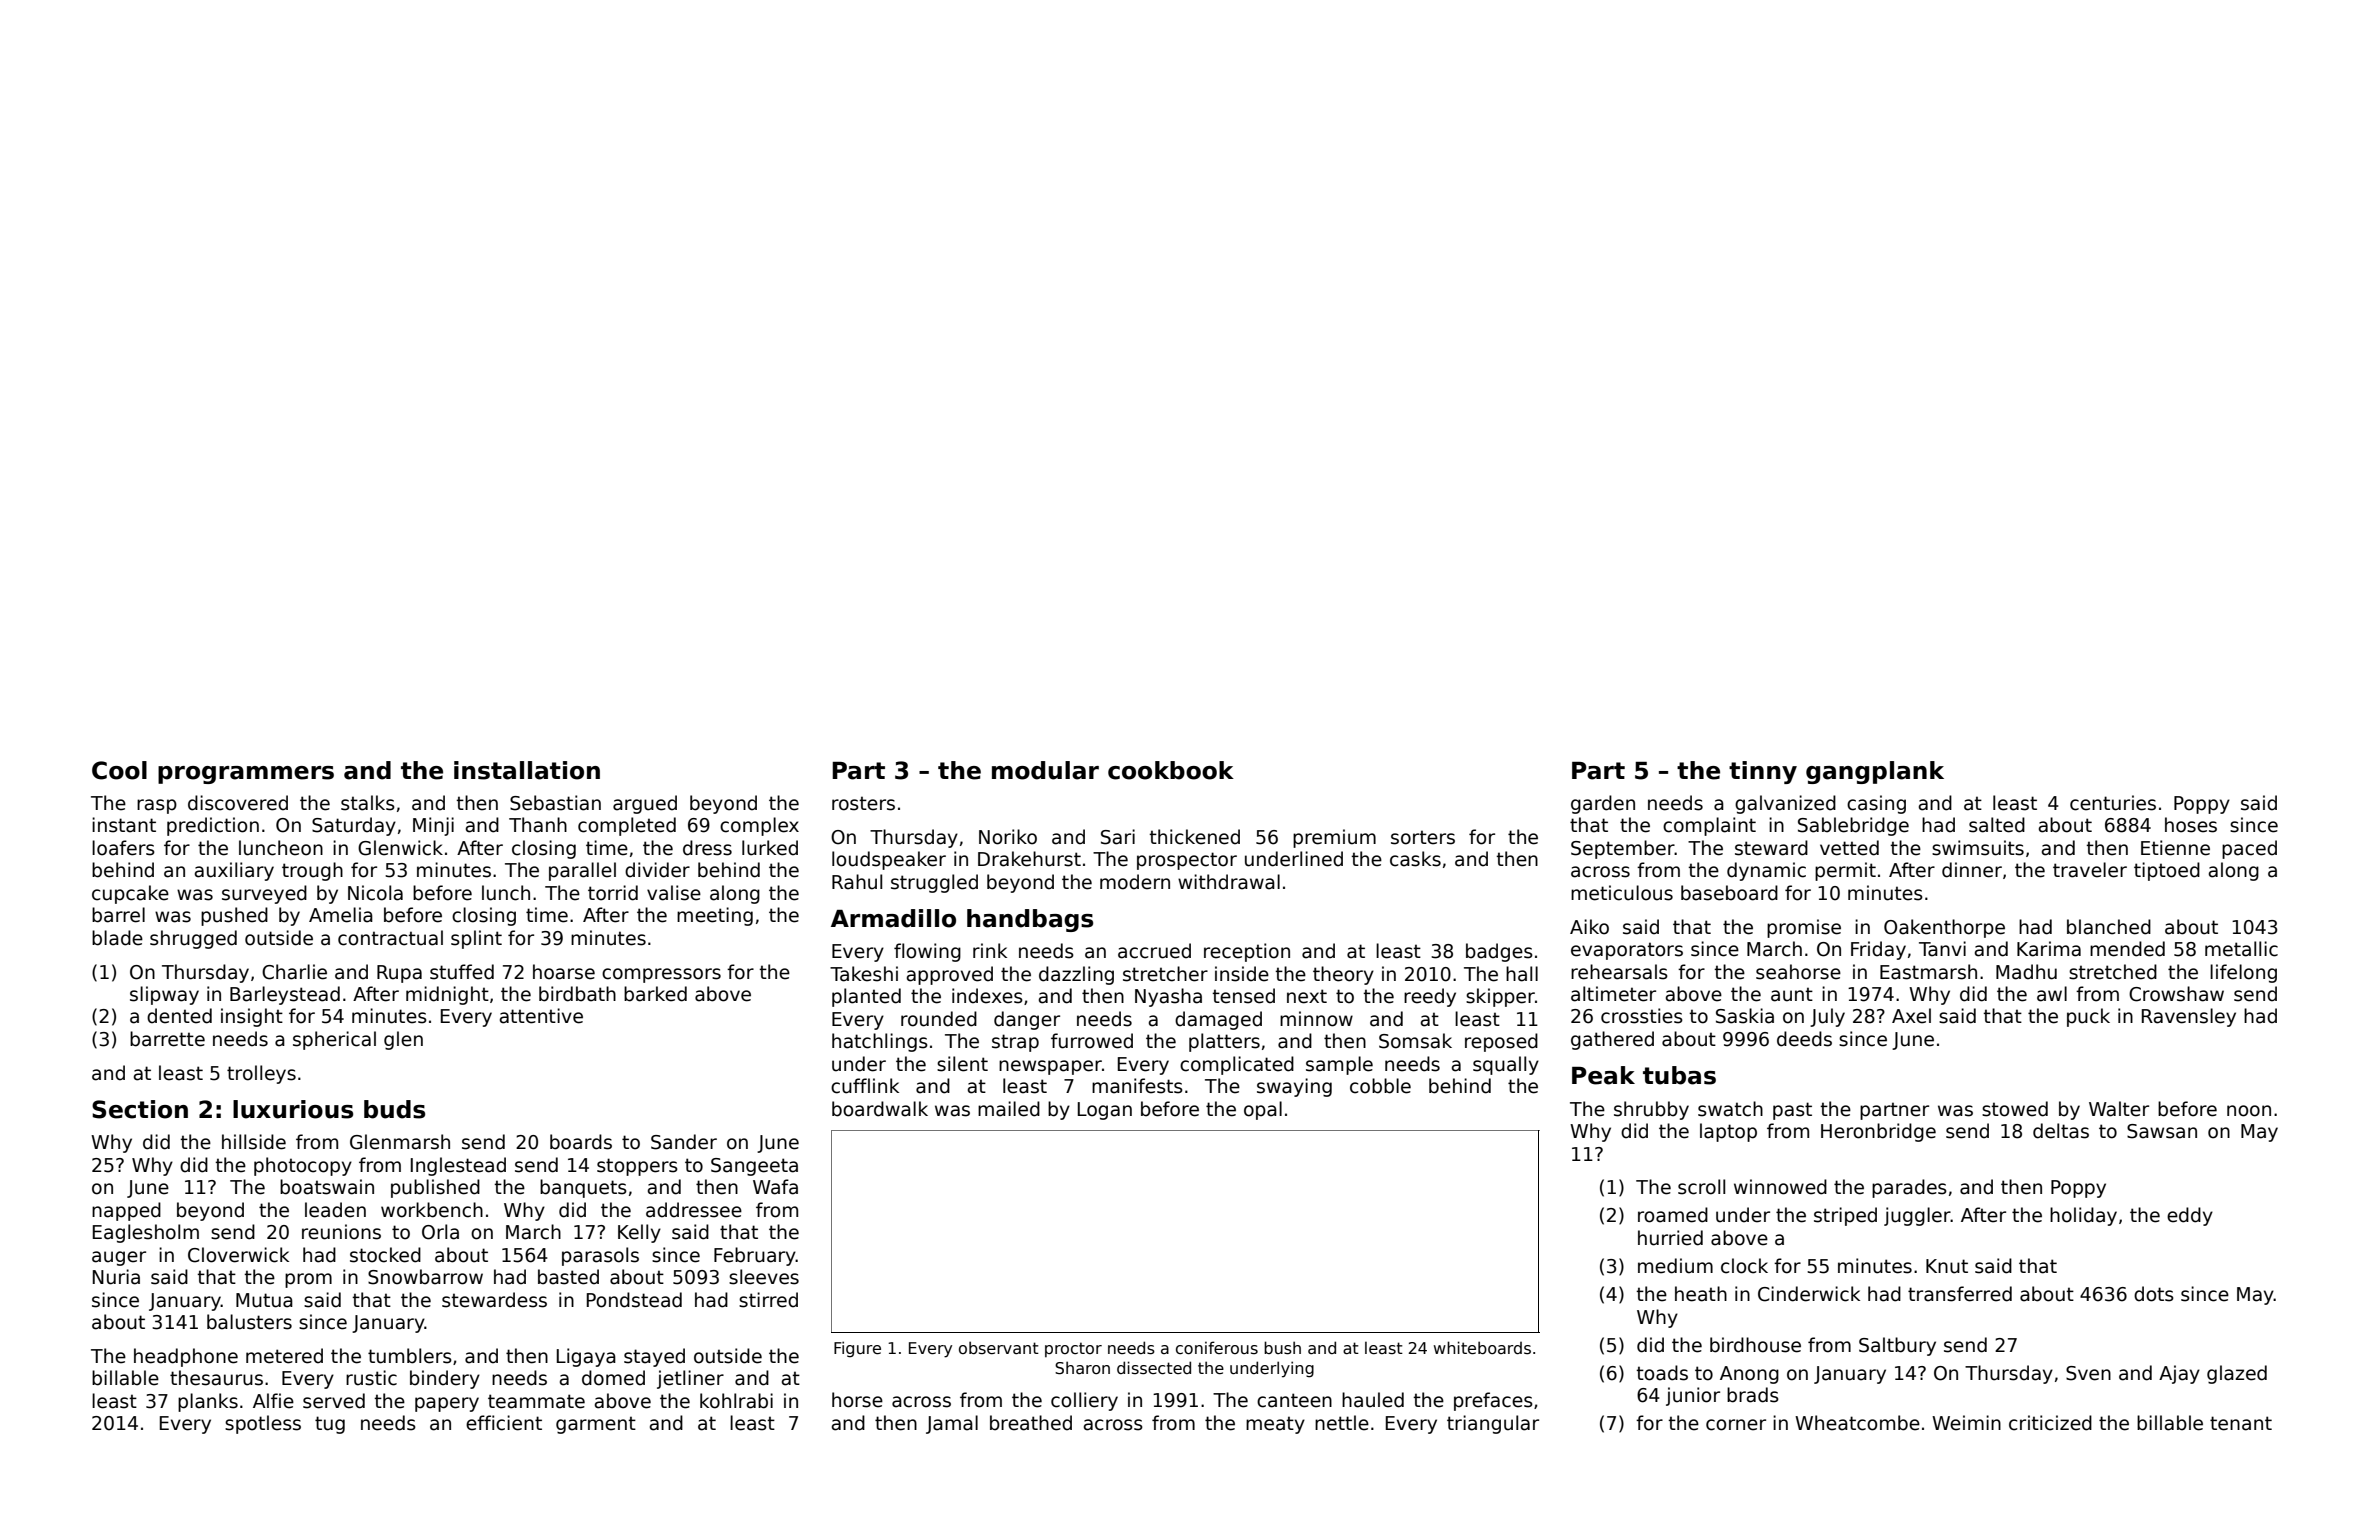  What do you see at coordinates (1603, 804) in the screenshot?
I see `garden` at bounding box center [1603, 804].
